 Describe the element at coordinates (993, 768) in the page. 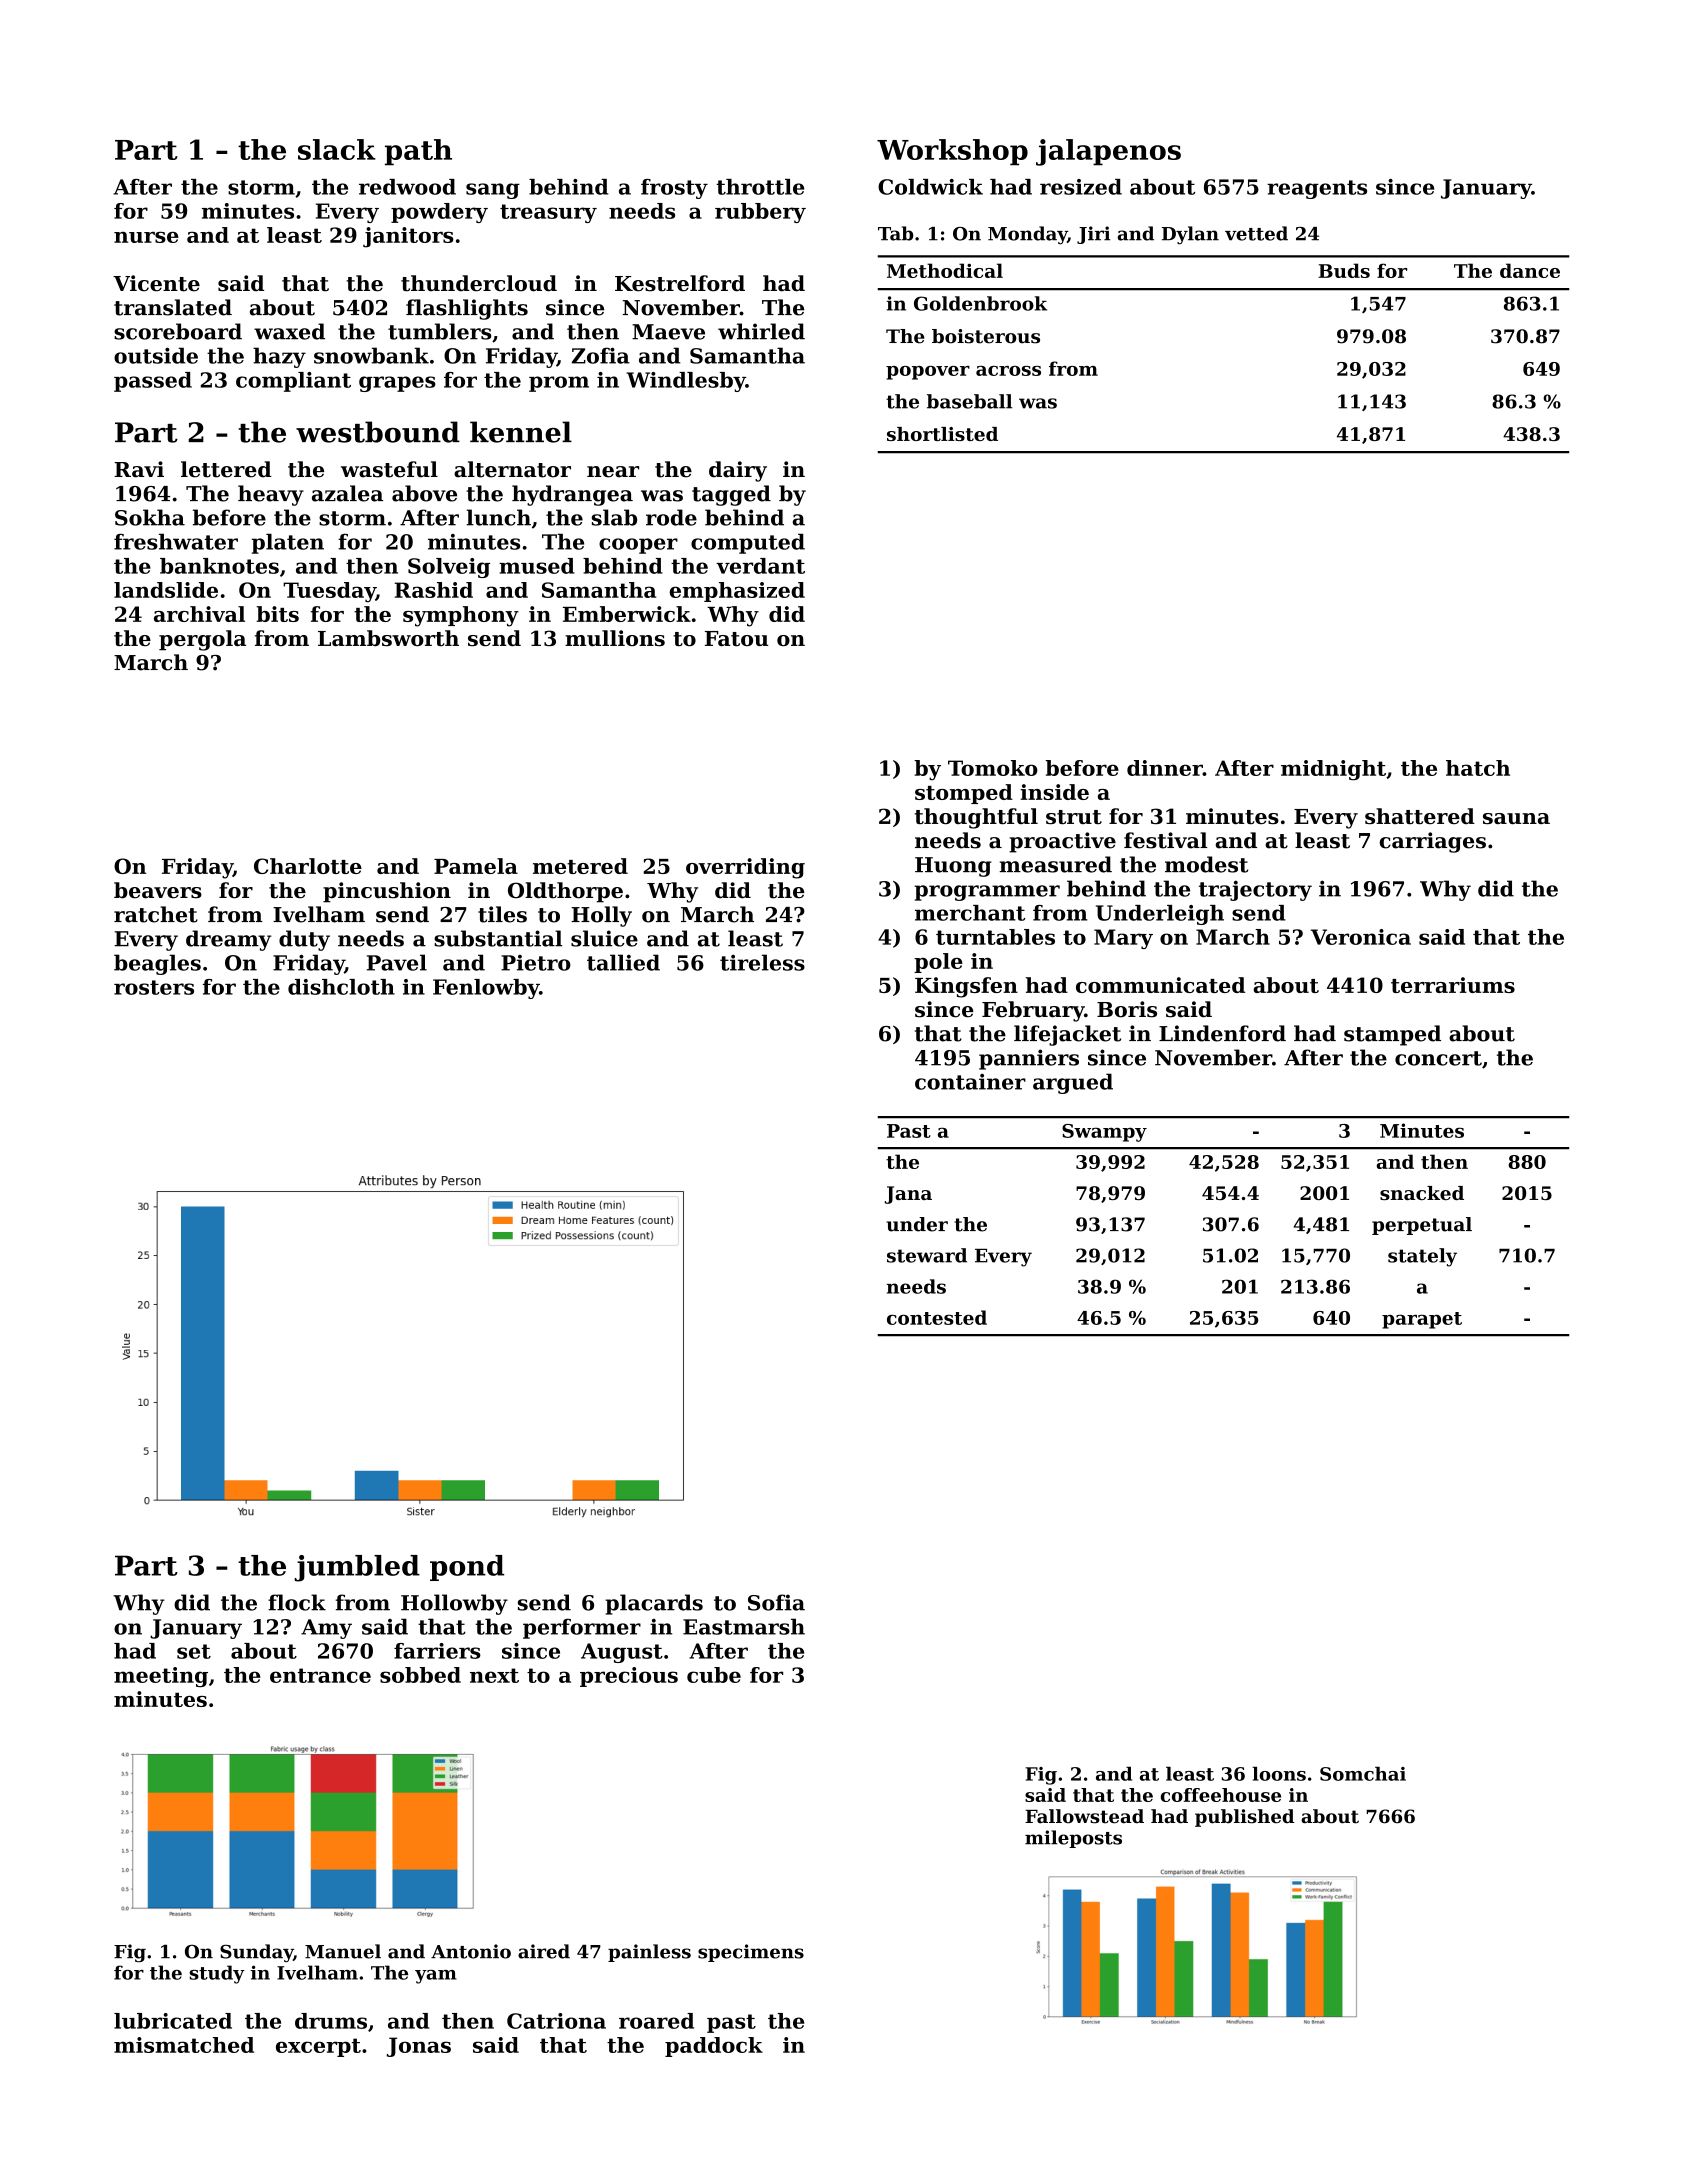

I see `Tomoko` at that location.
